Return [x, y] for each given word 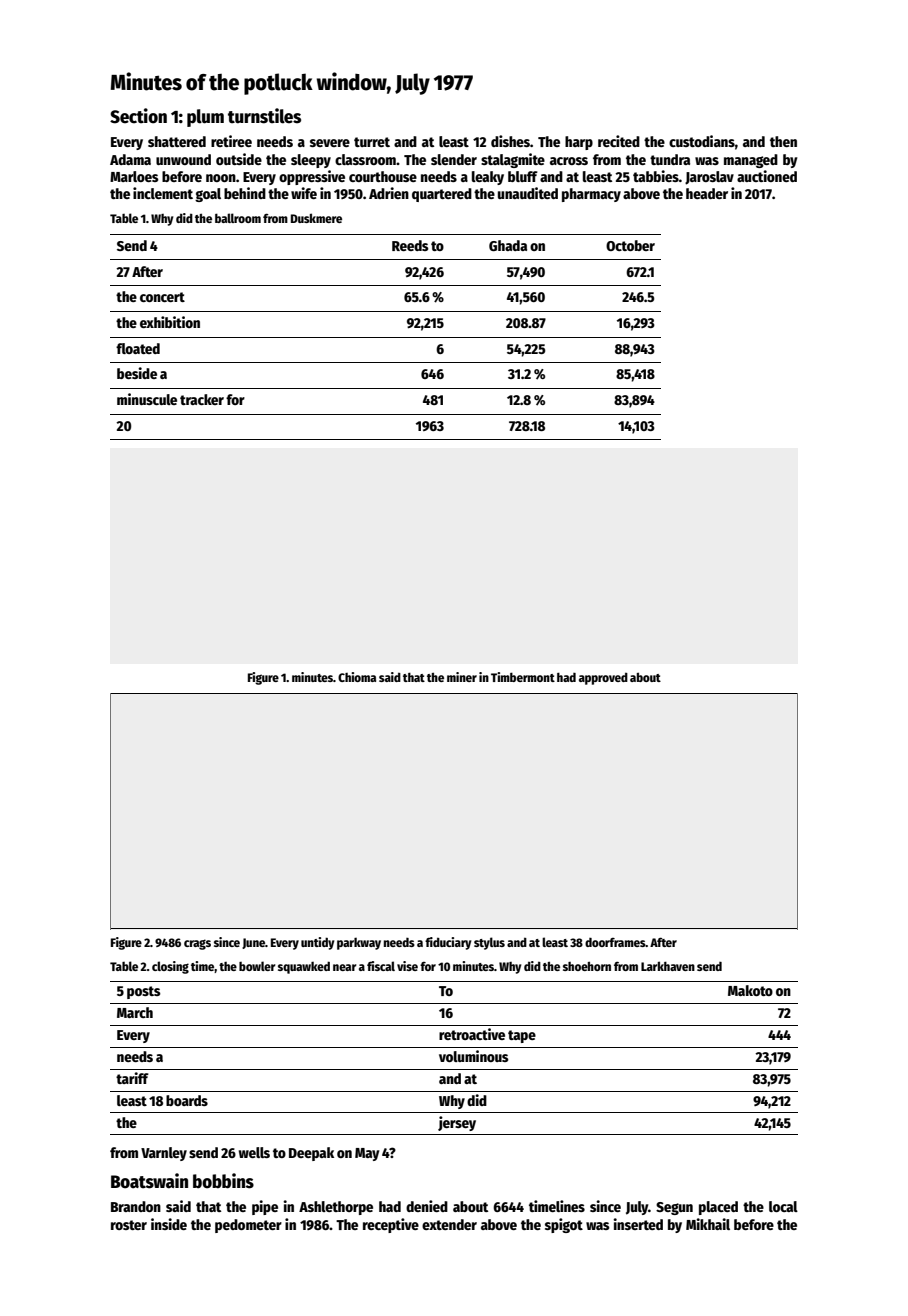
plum [205, 118]
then [783, 141]
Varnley [164, 1154]
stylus [489, 943]
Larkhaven [668, 966]
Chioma [357, 677]
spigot [564, 1225]
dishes [510, 141]
